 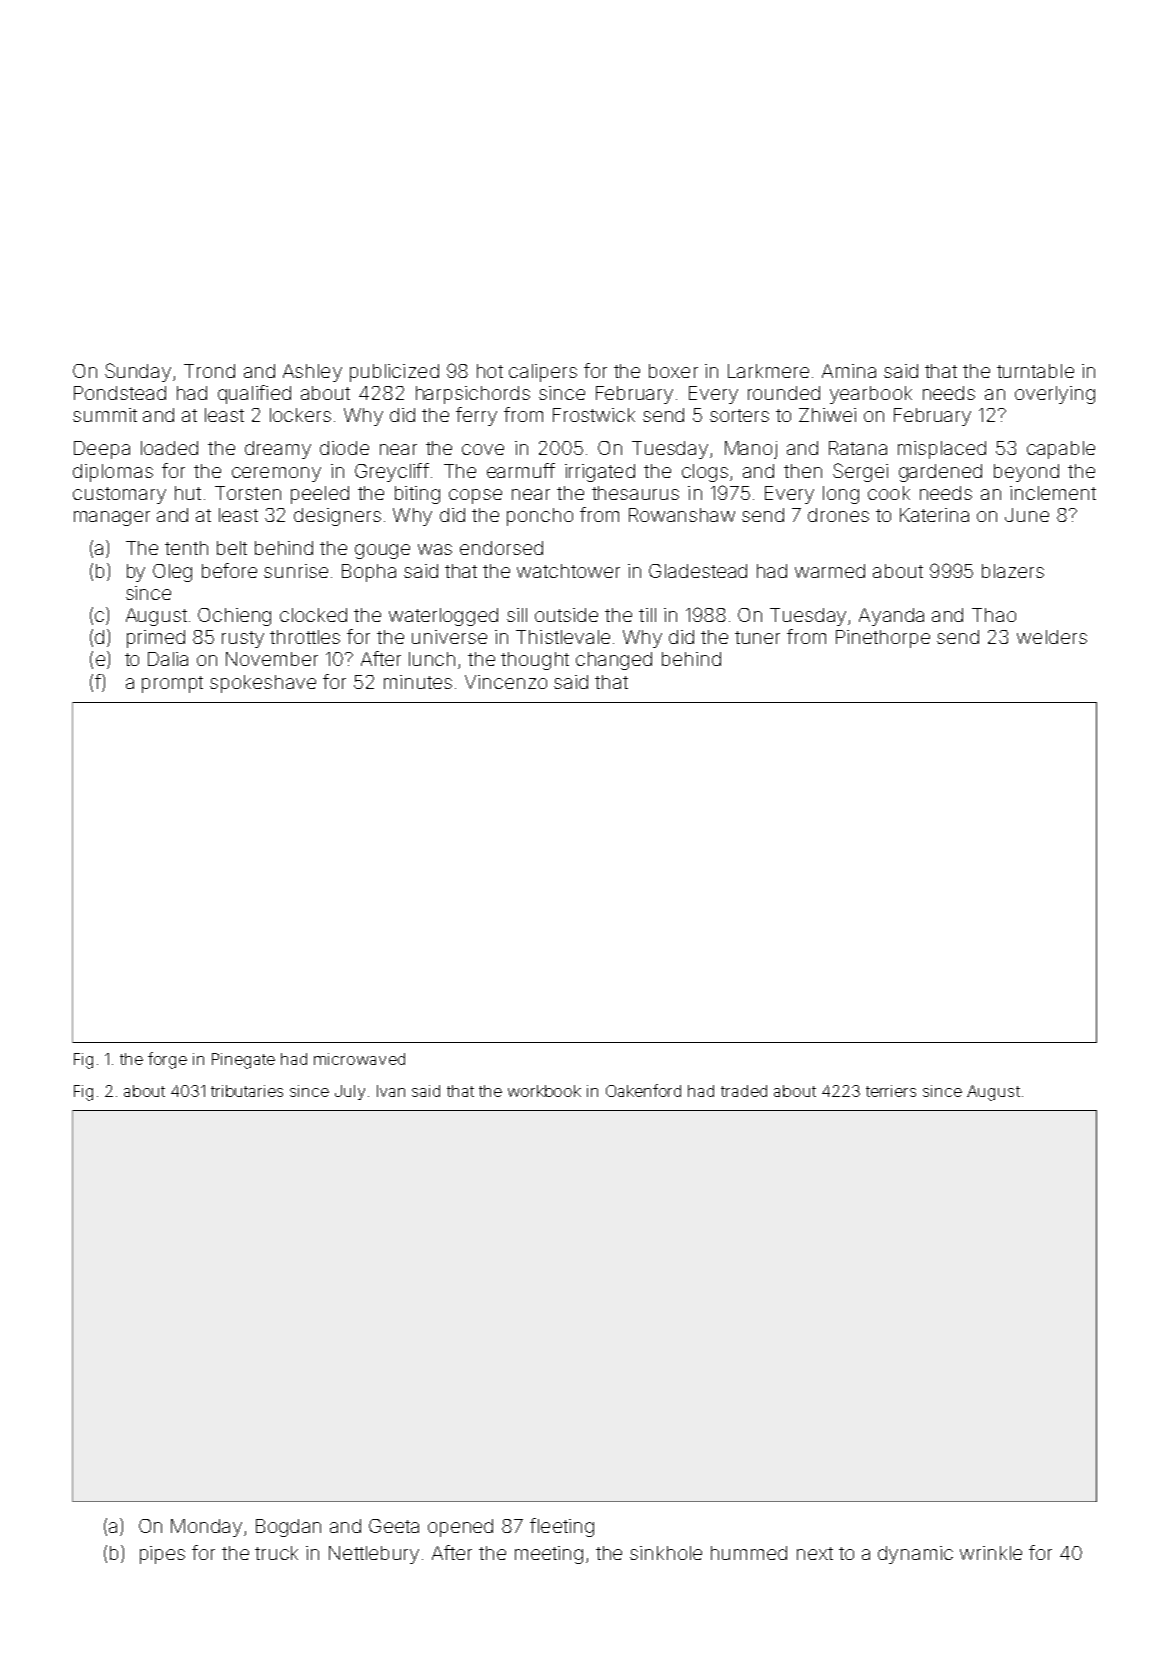 What do you see at coordinates (562, 1527) in the screenshot?
I see `fleeting` at bounding box center [562, 1527].
